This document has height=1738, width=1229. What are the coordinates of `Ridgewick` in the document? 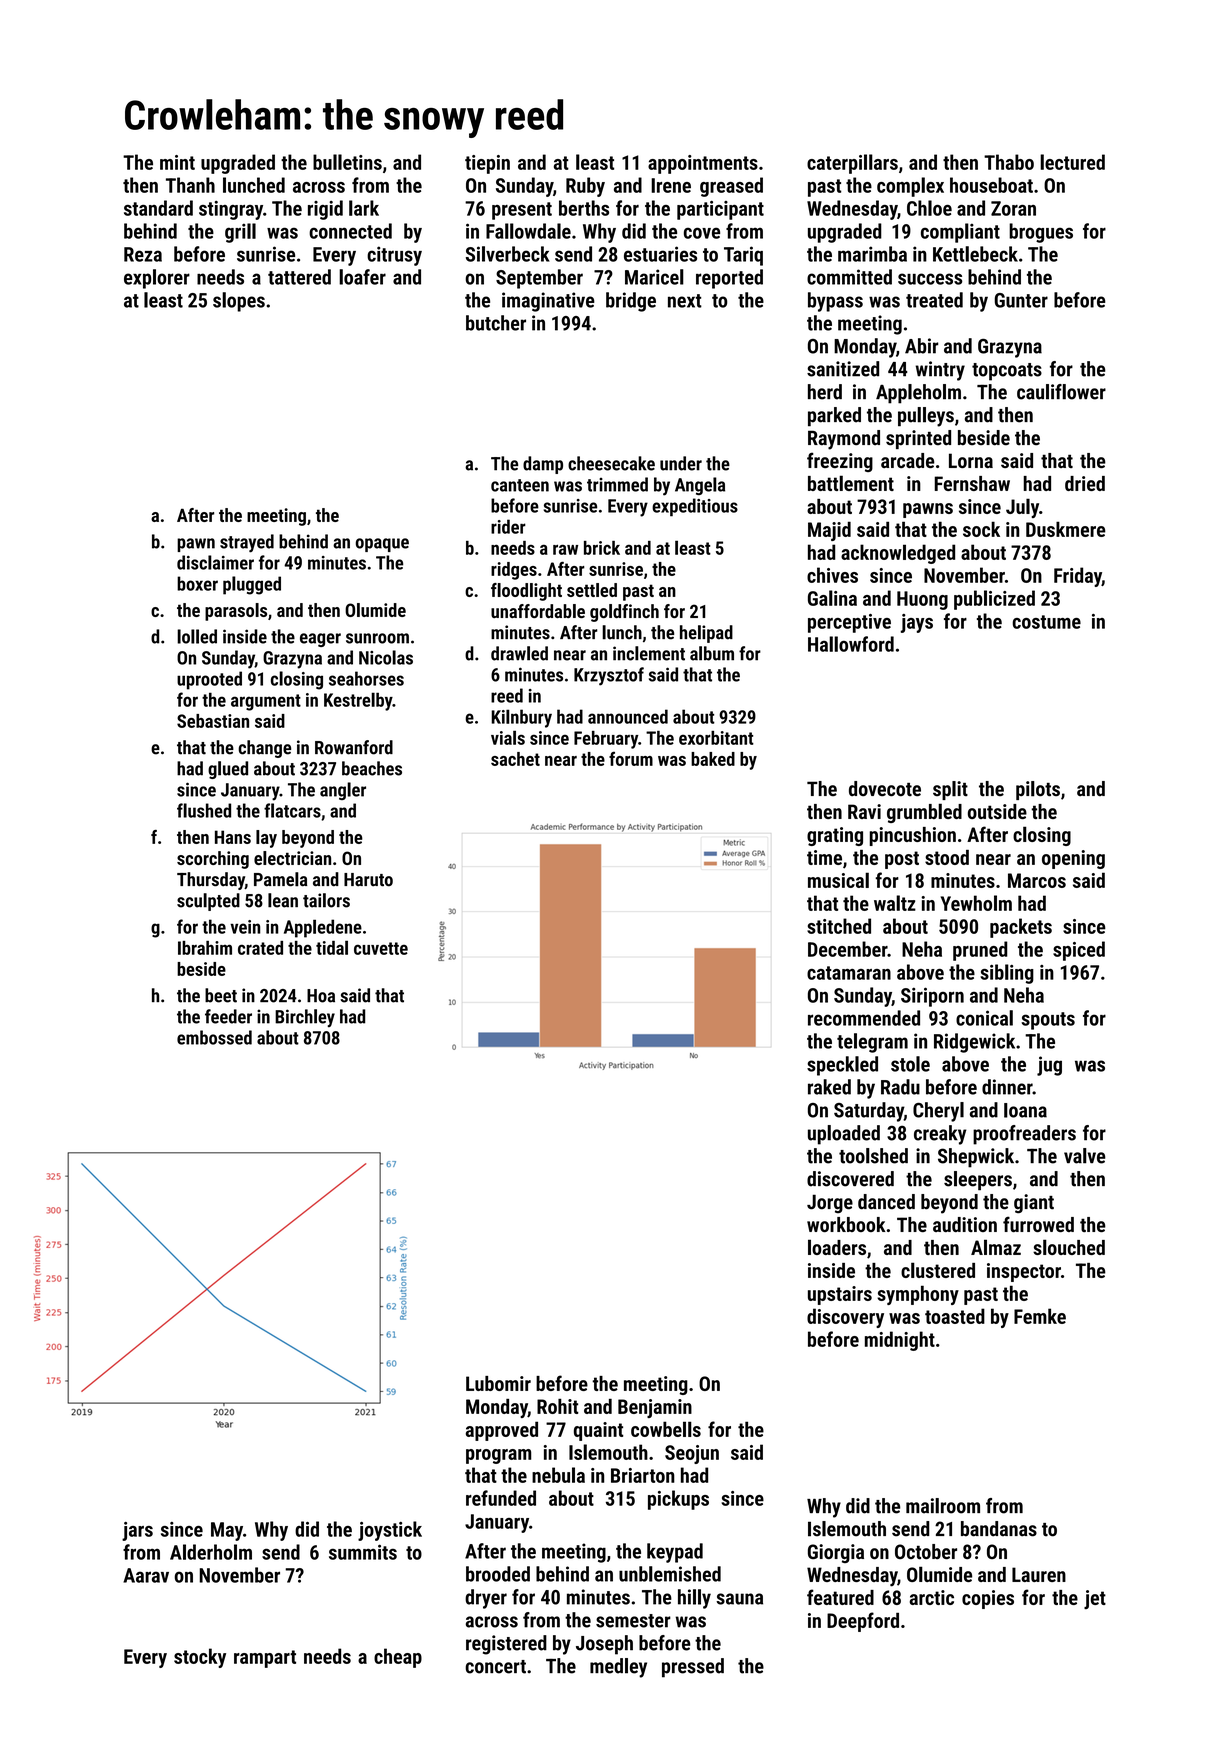 It's located at (974, 1043).
